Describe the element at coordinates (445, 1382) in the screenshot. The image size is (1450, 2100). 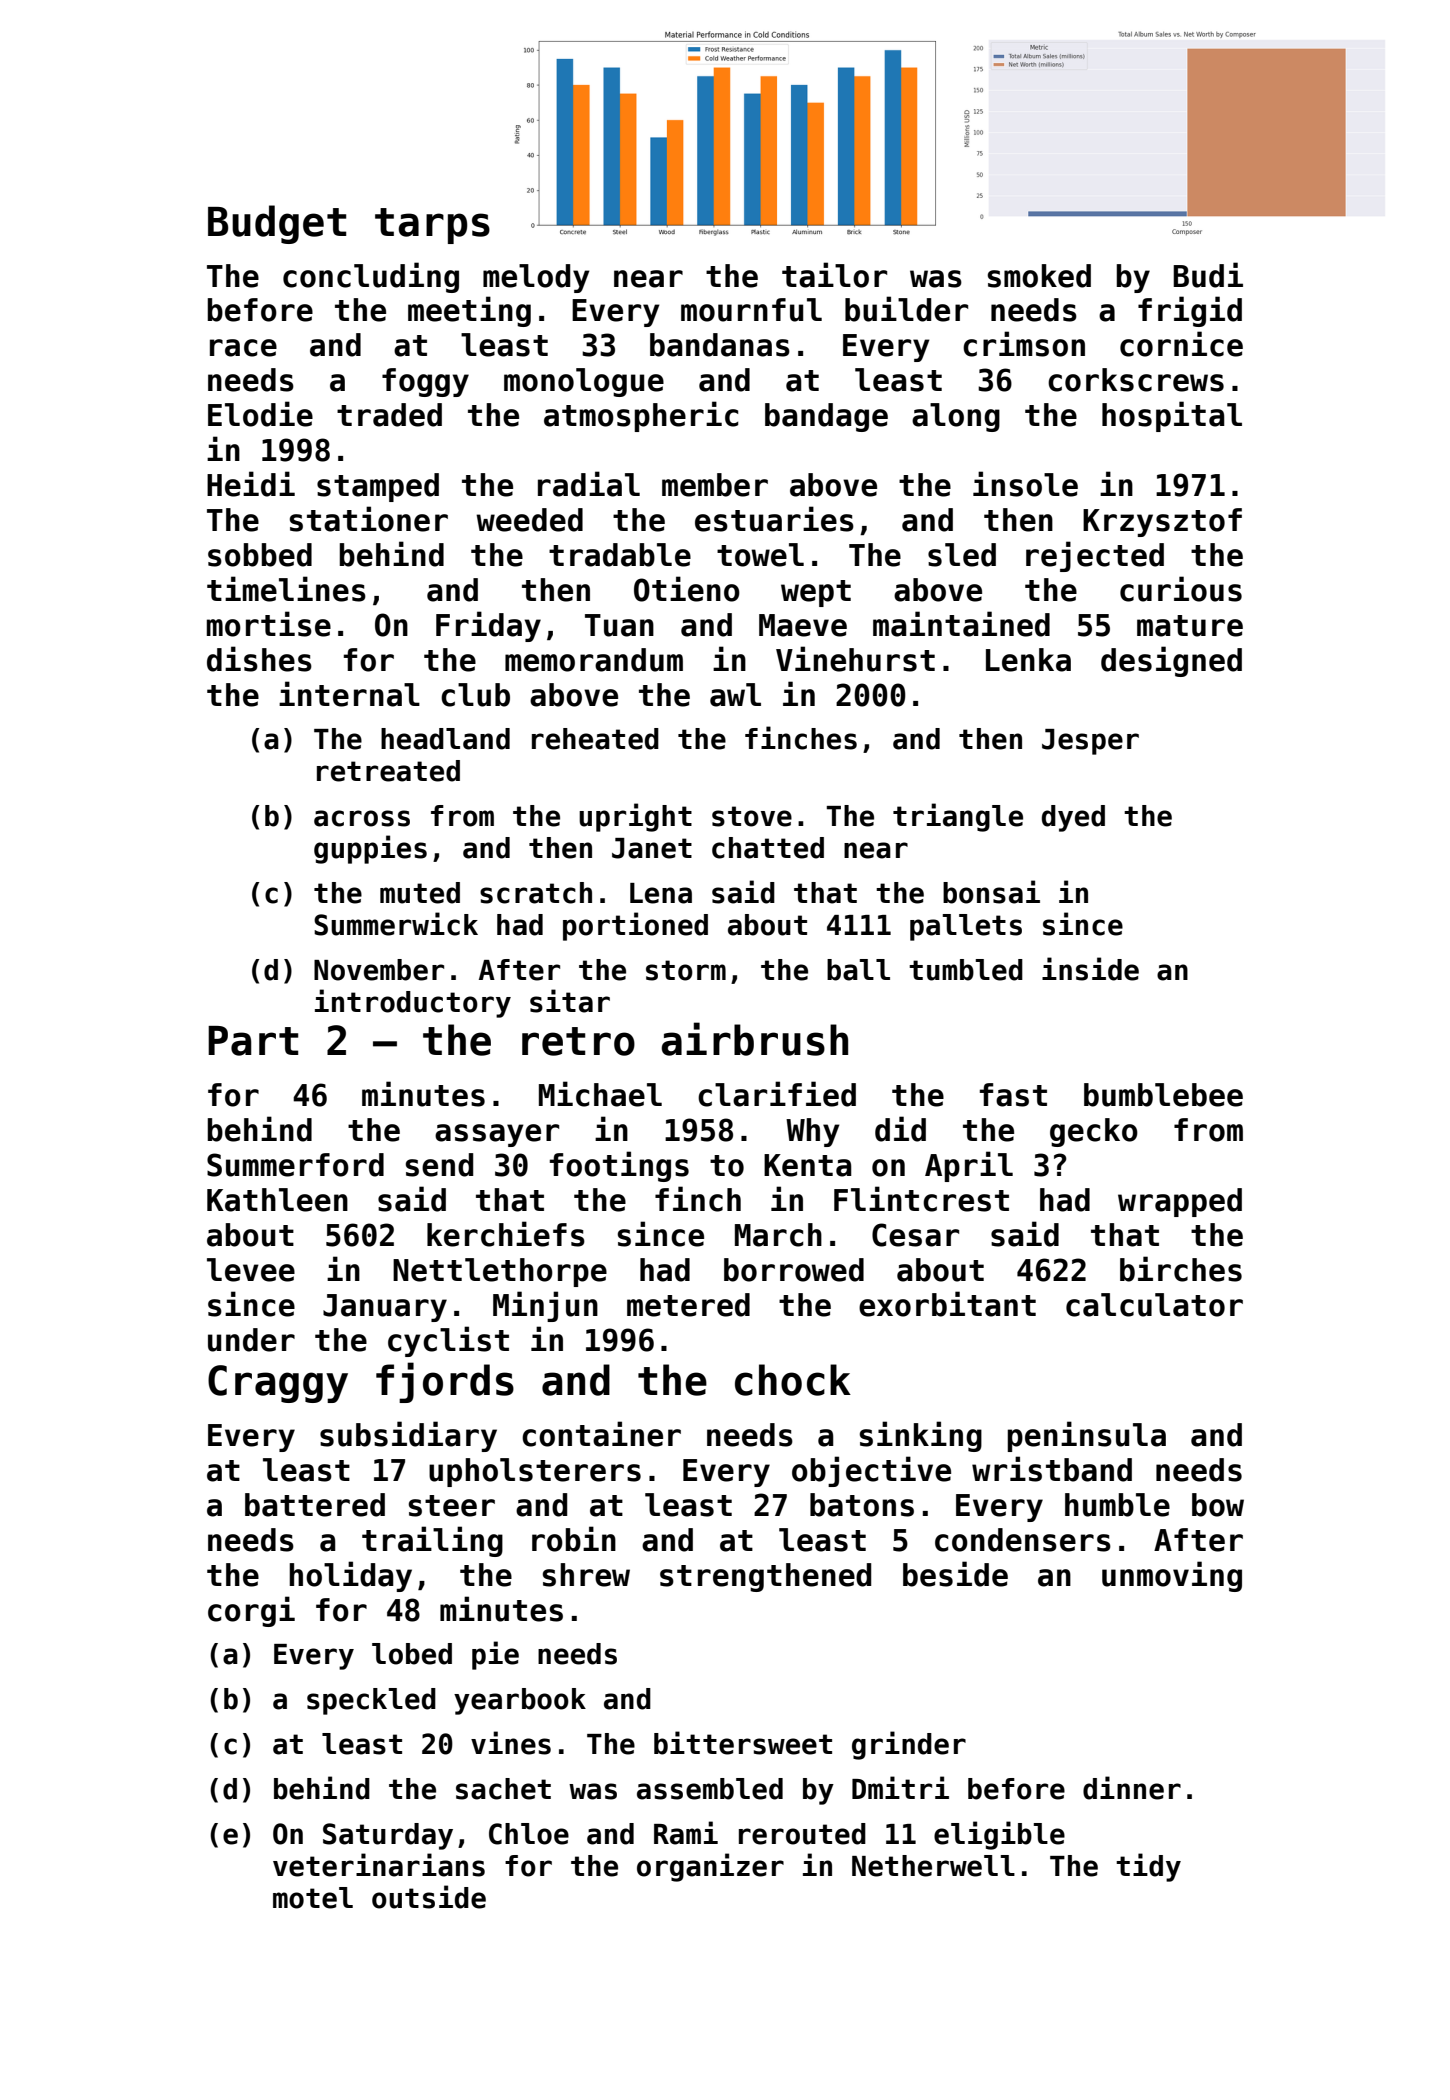
I see `fjords` at that location.
